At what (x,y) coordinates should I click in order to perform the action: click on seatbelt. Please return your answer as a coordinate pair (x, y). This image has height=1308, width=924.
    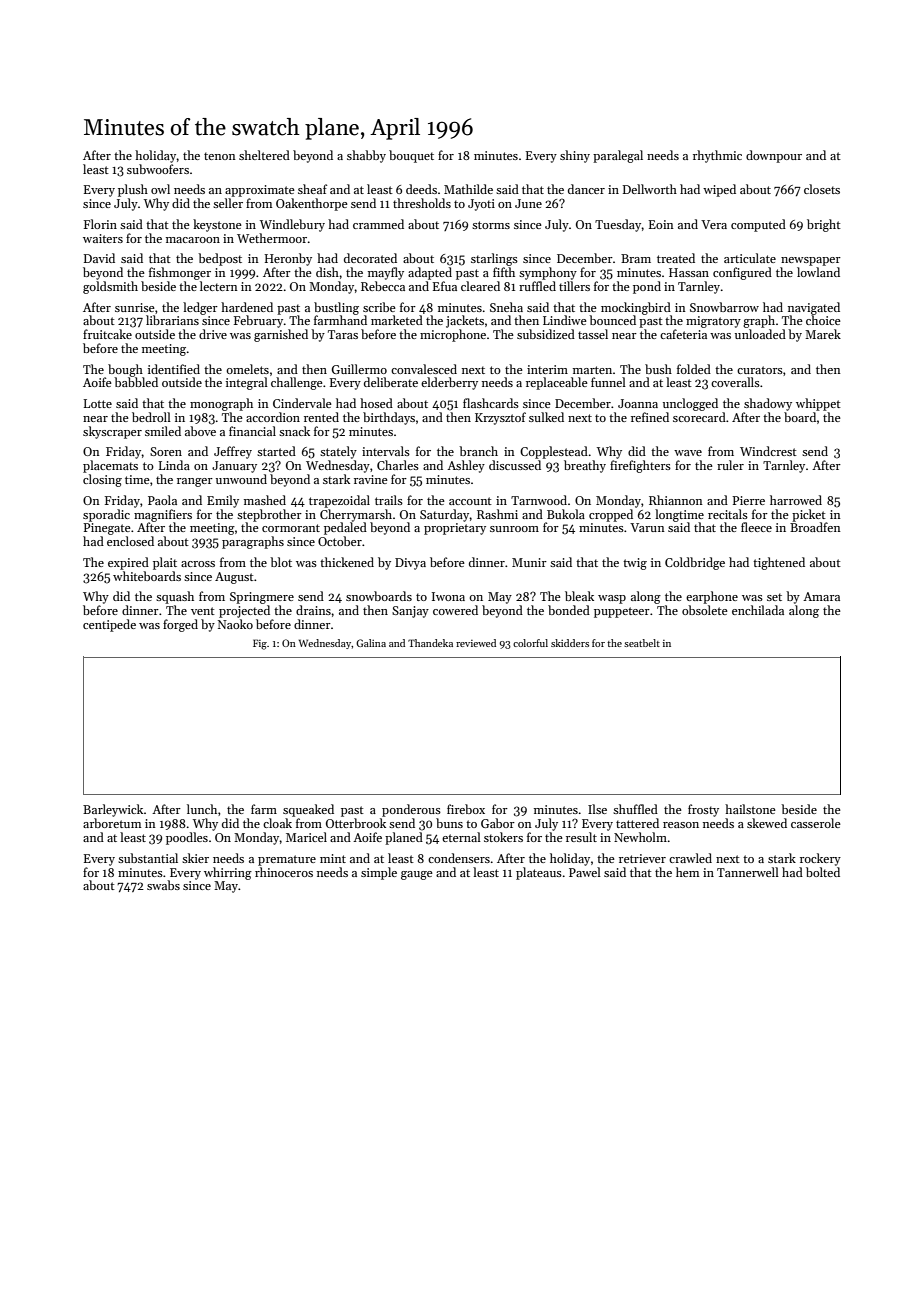
    Looking at the image, I should click on (642, 643).
